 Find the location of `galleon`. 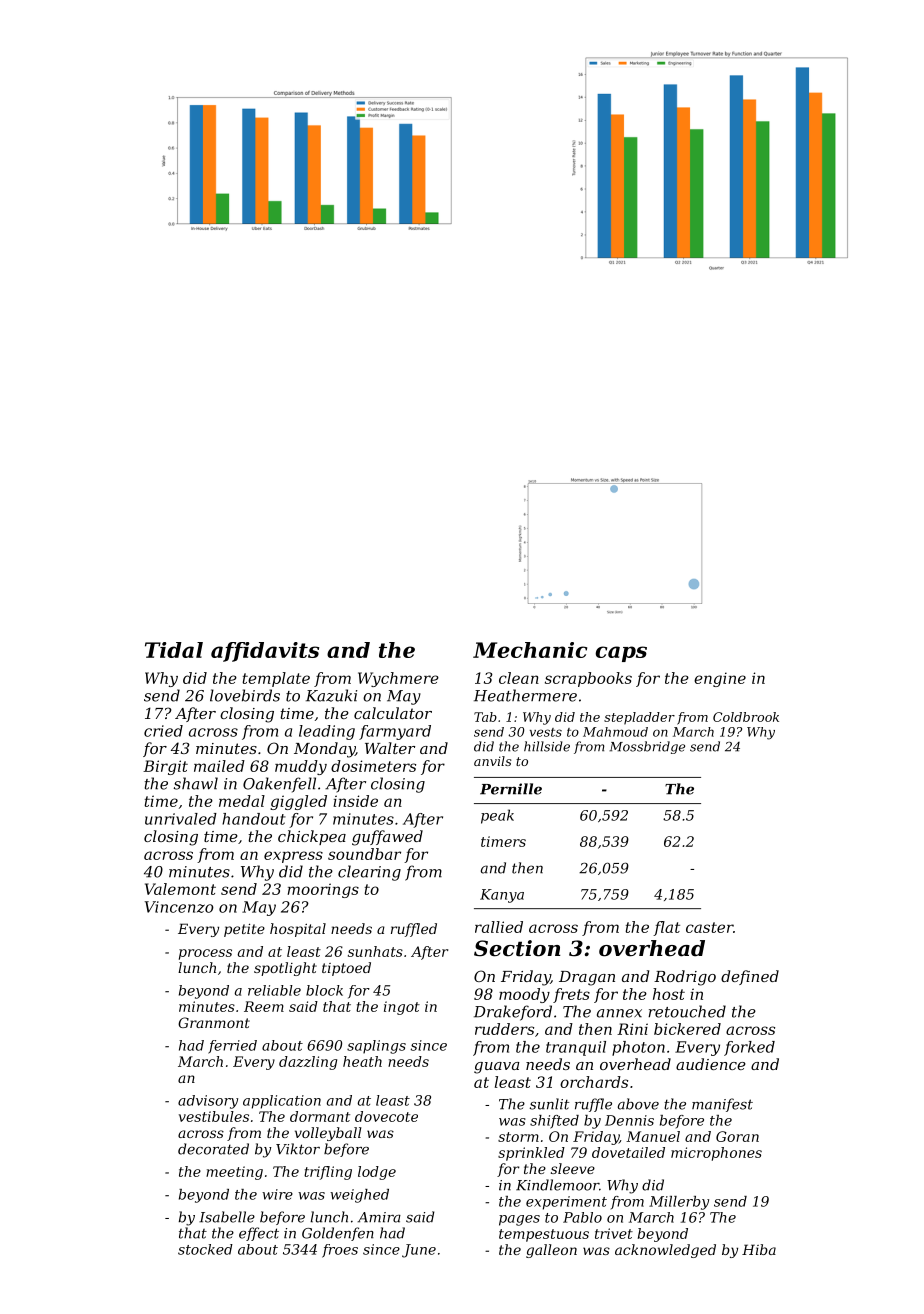

galleon is located at coordinates (551, 1251).
